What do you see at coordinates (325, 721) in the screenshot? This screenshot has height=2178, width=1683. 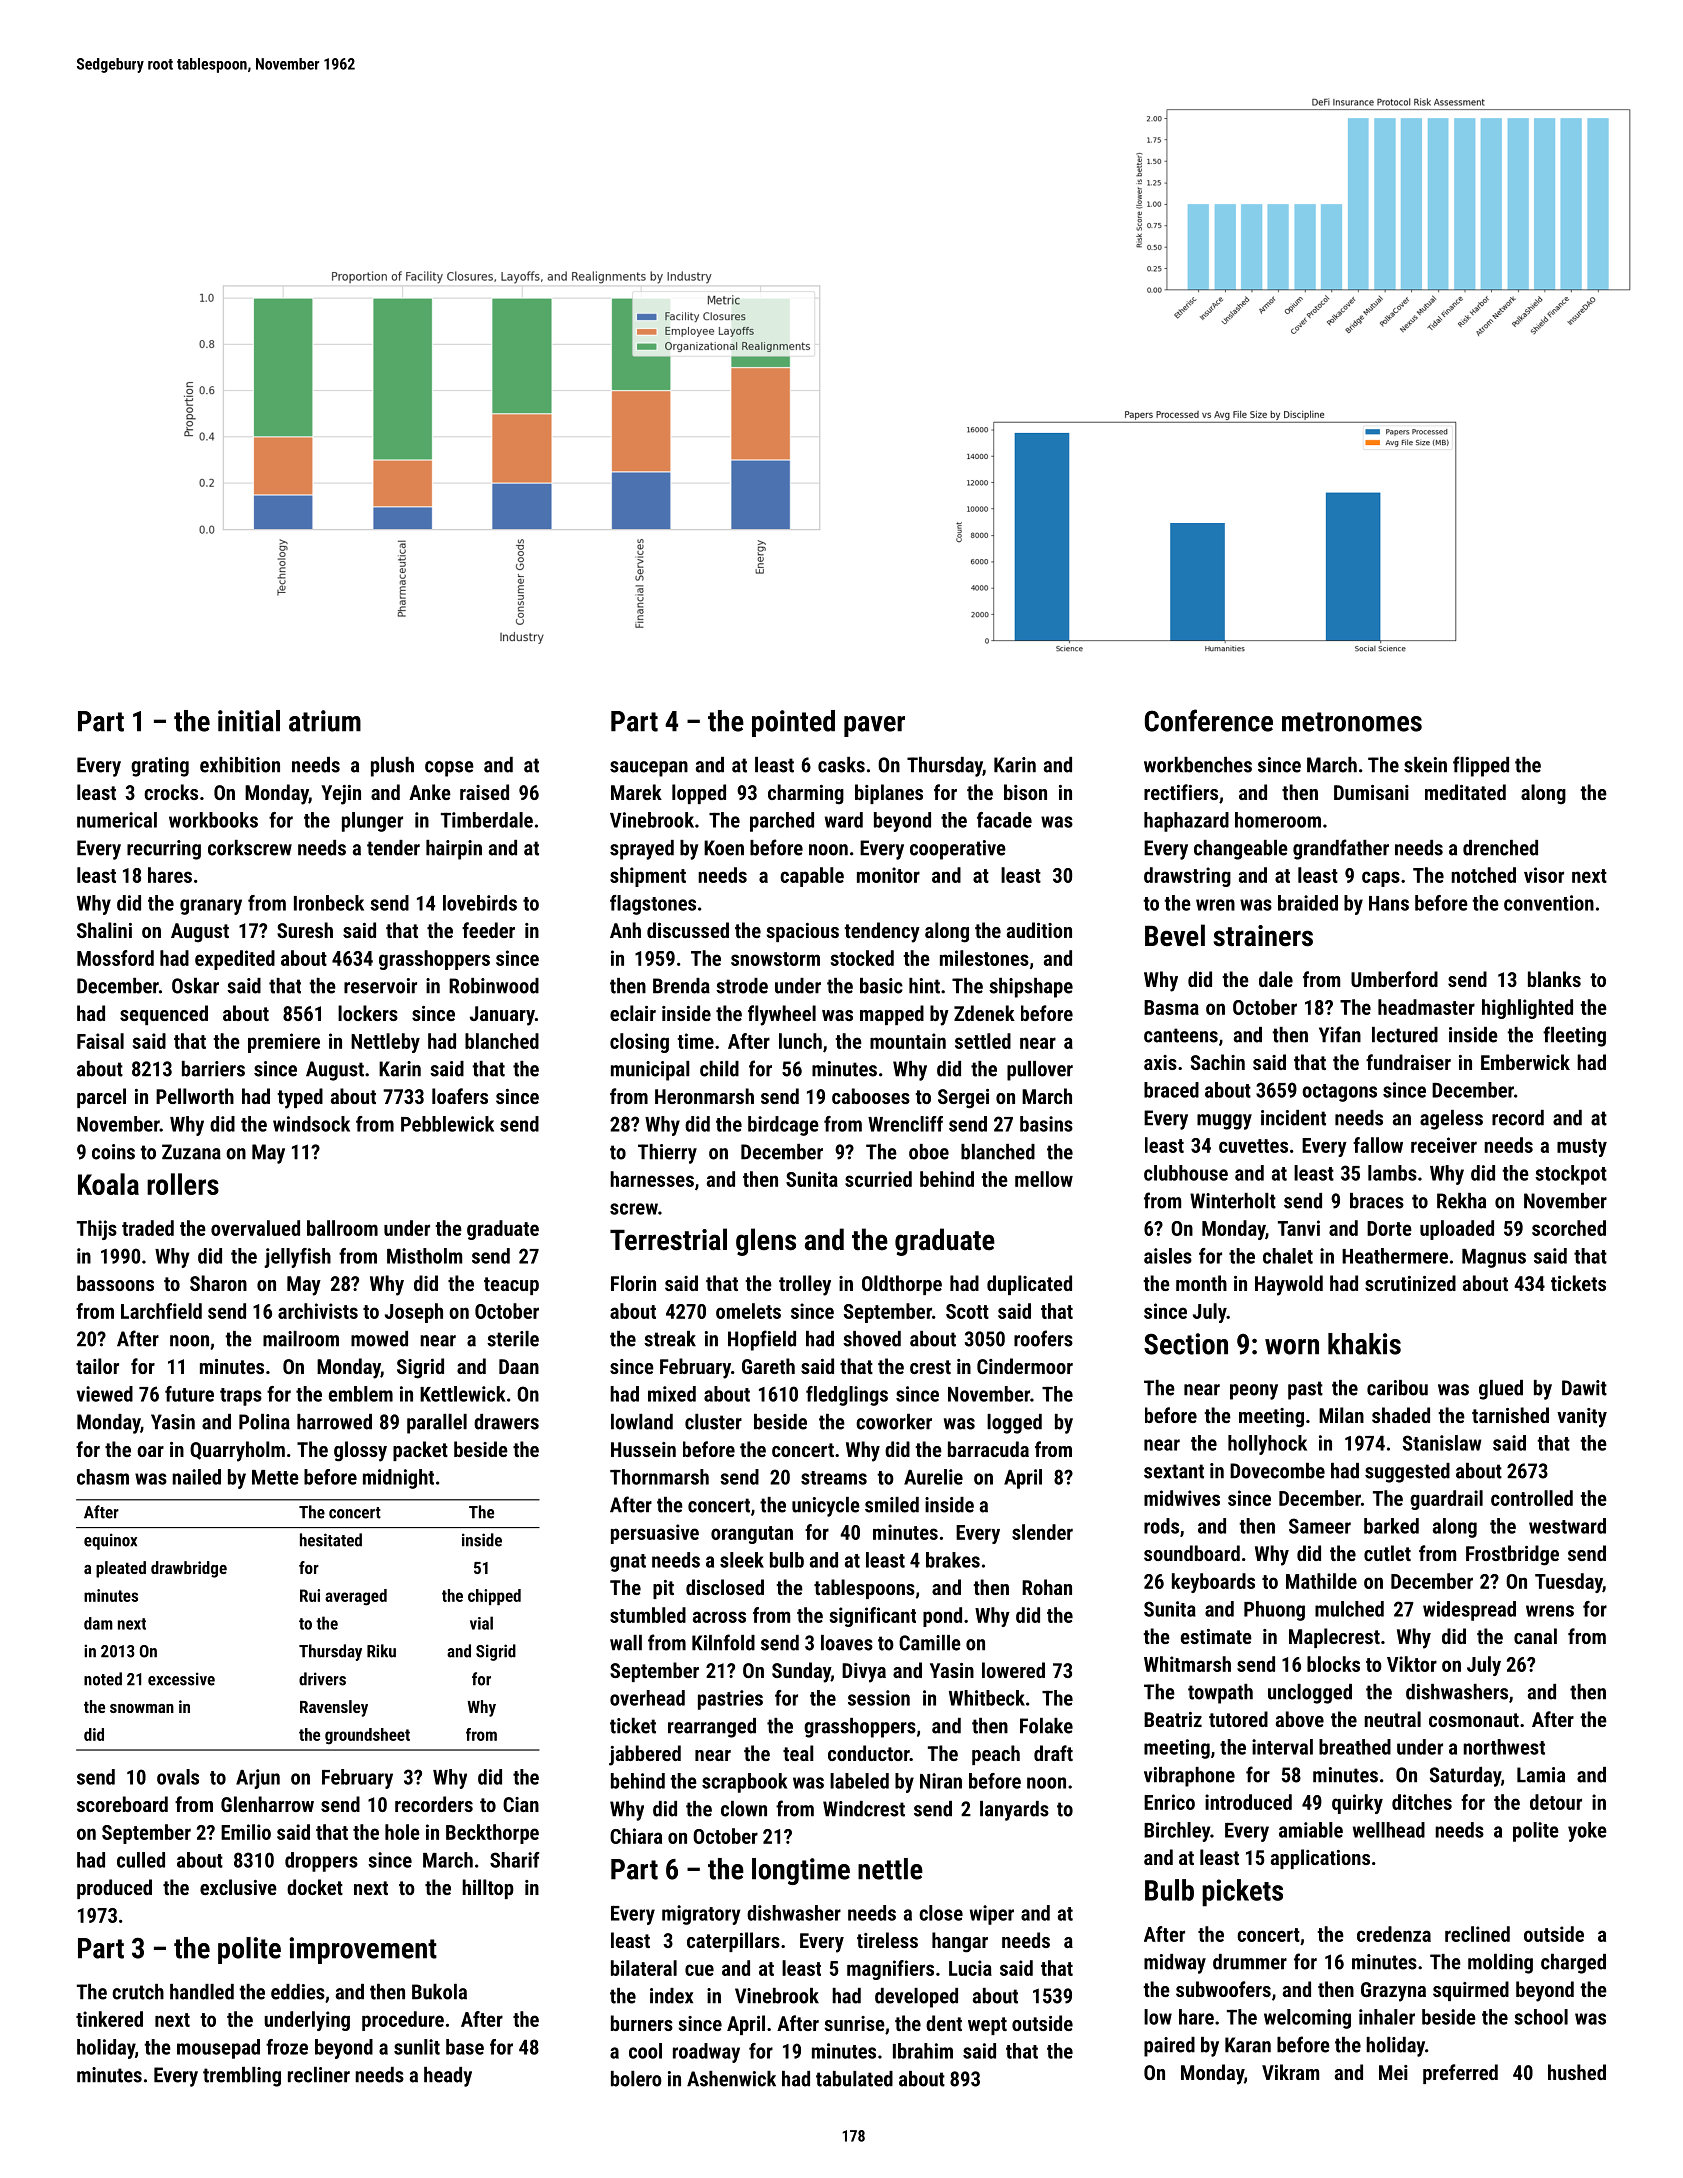 I see `atrium` at bounding box center [325, 721].
